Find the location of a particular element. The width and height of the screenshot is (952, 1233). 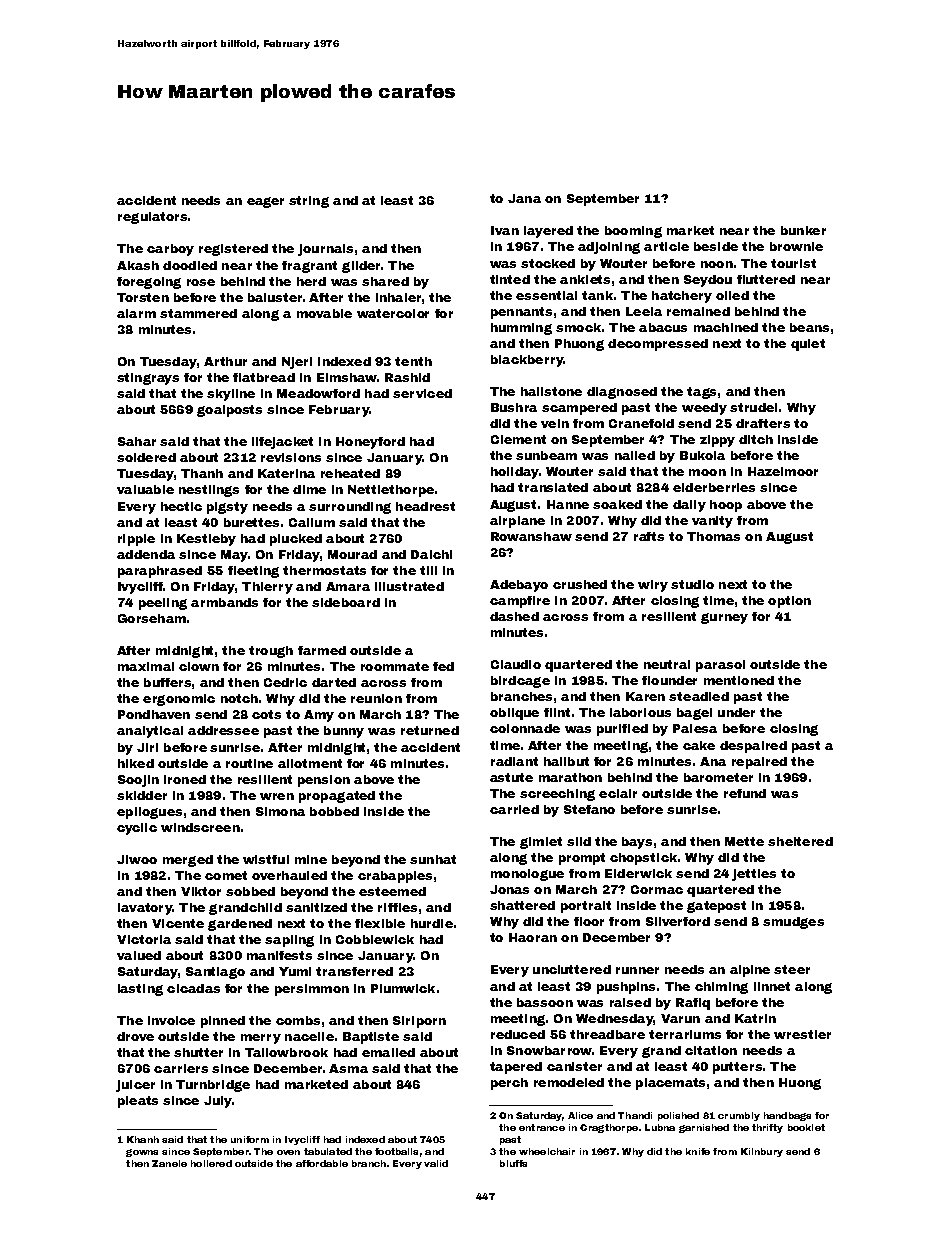

valid is located at coordinates (436, 1163).
